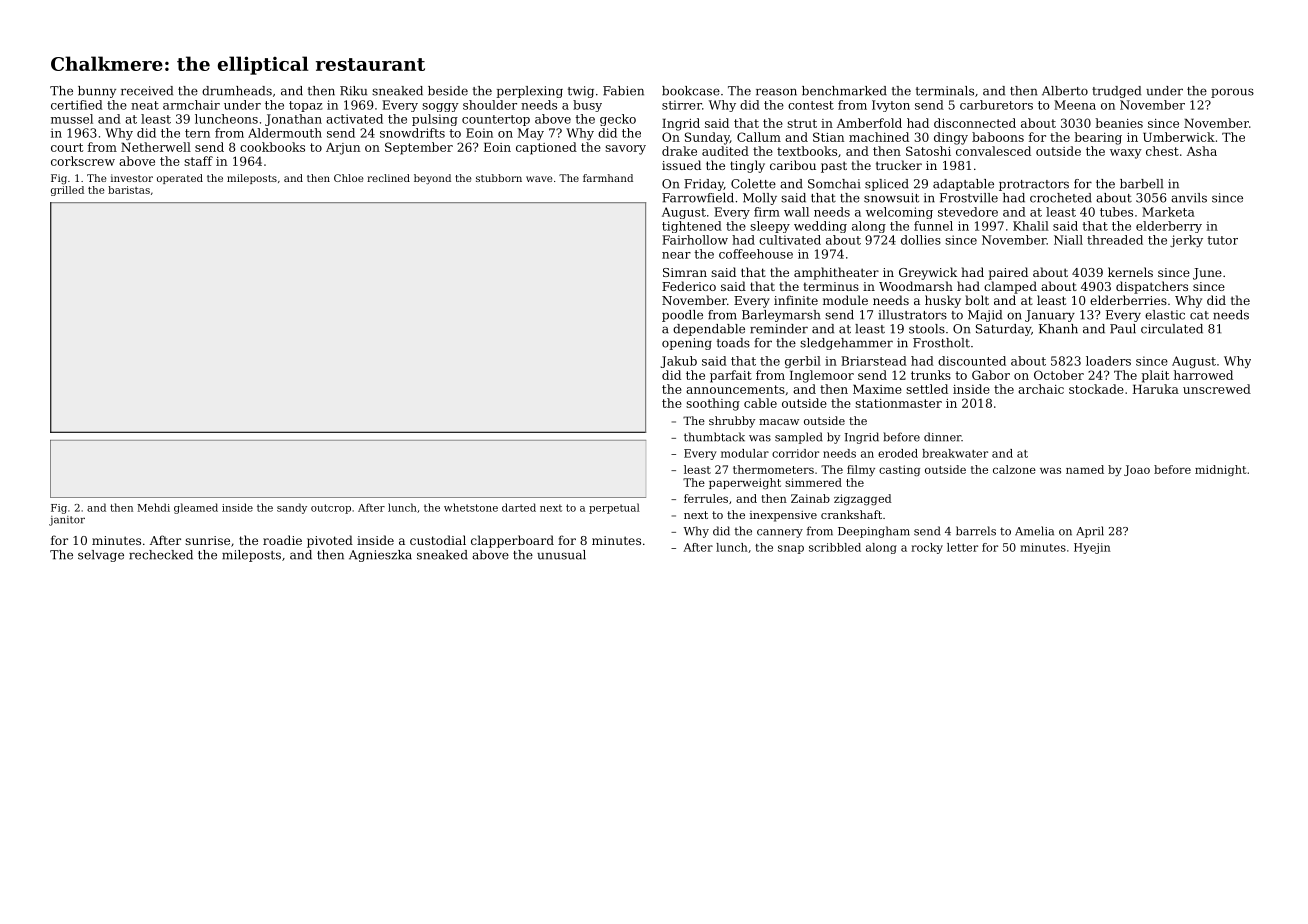 The image size is (1308, 924). Describe the element at coordinates (1098, 138) in the screenshot. I see `bearing` at that location.
